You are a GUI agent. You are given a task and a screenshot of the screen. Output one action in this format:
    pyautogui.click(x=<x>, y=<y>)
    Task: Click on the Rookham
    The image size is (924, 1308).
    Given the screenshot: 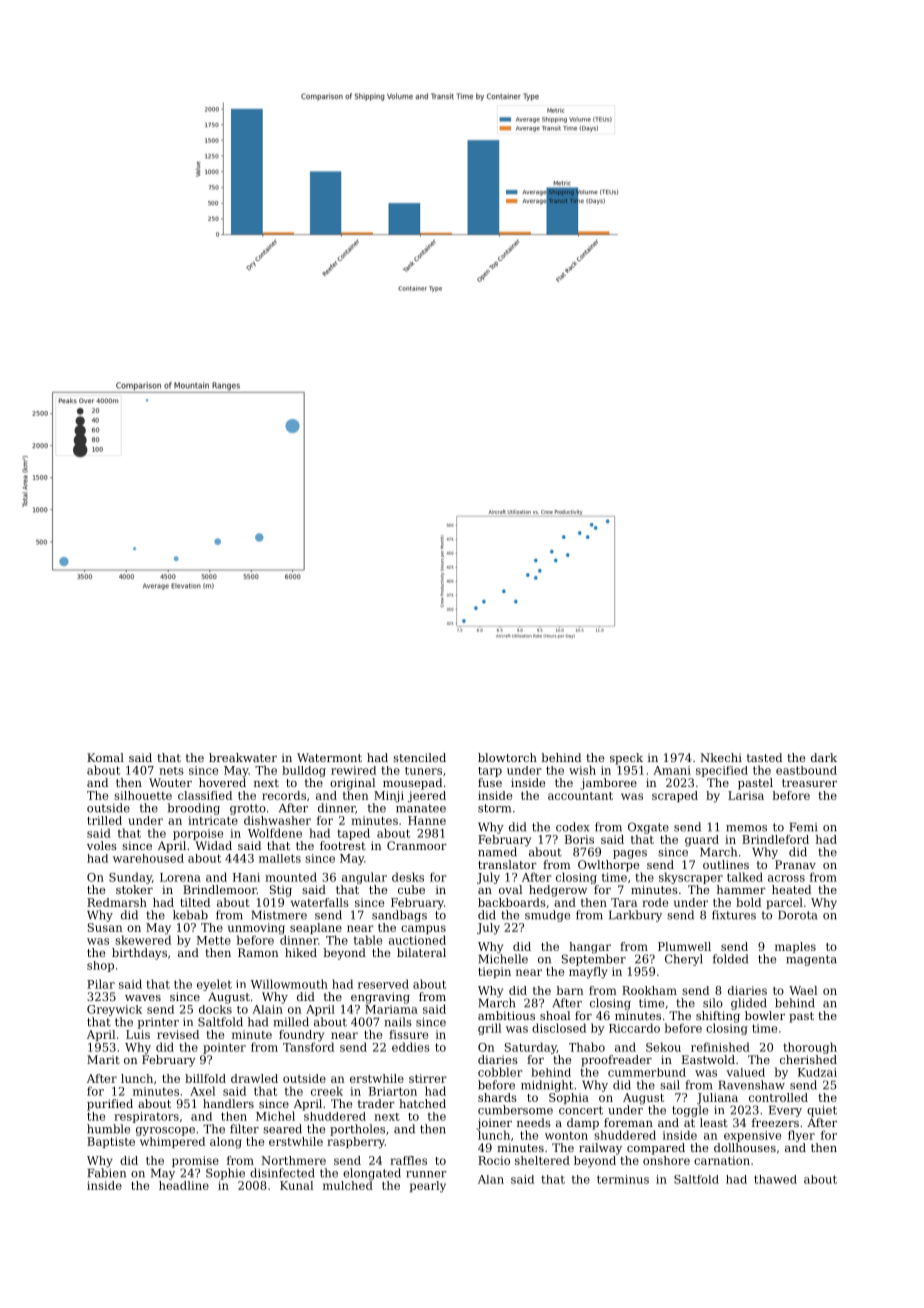 What is the action you would take?
    pyautogui.click(x=649, y=990)
